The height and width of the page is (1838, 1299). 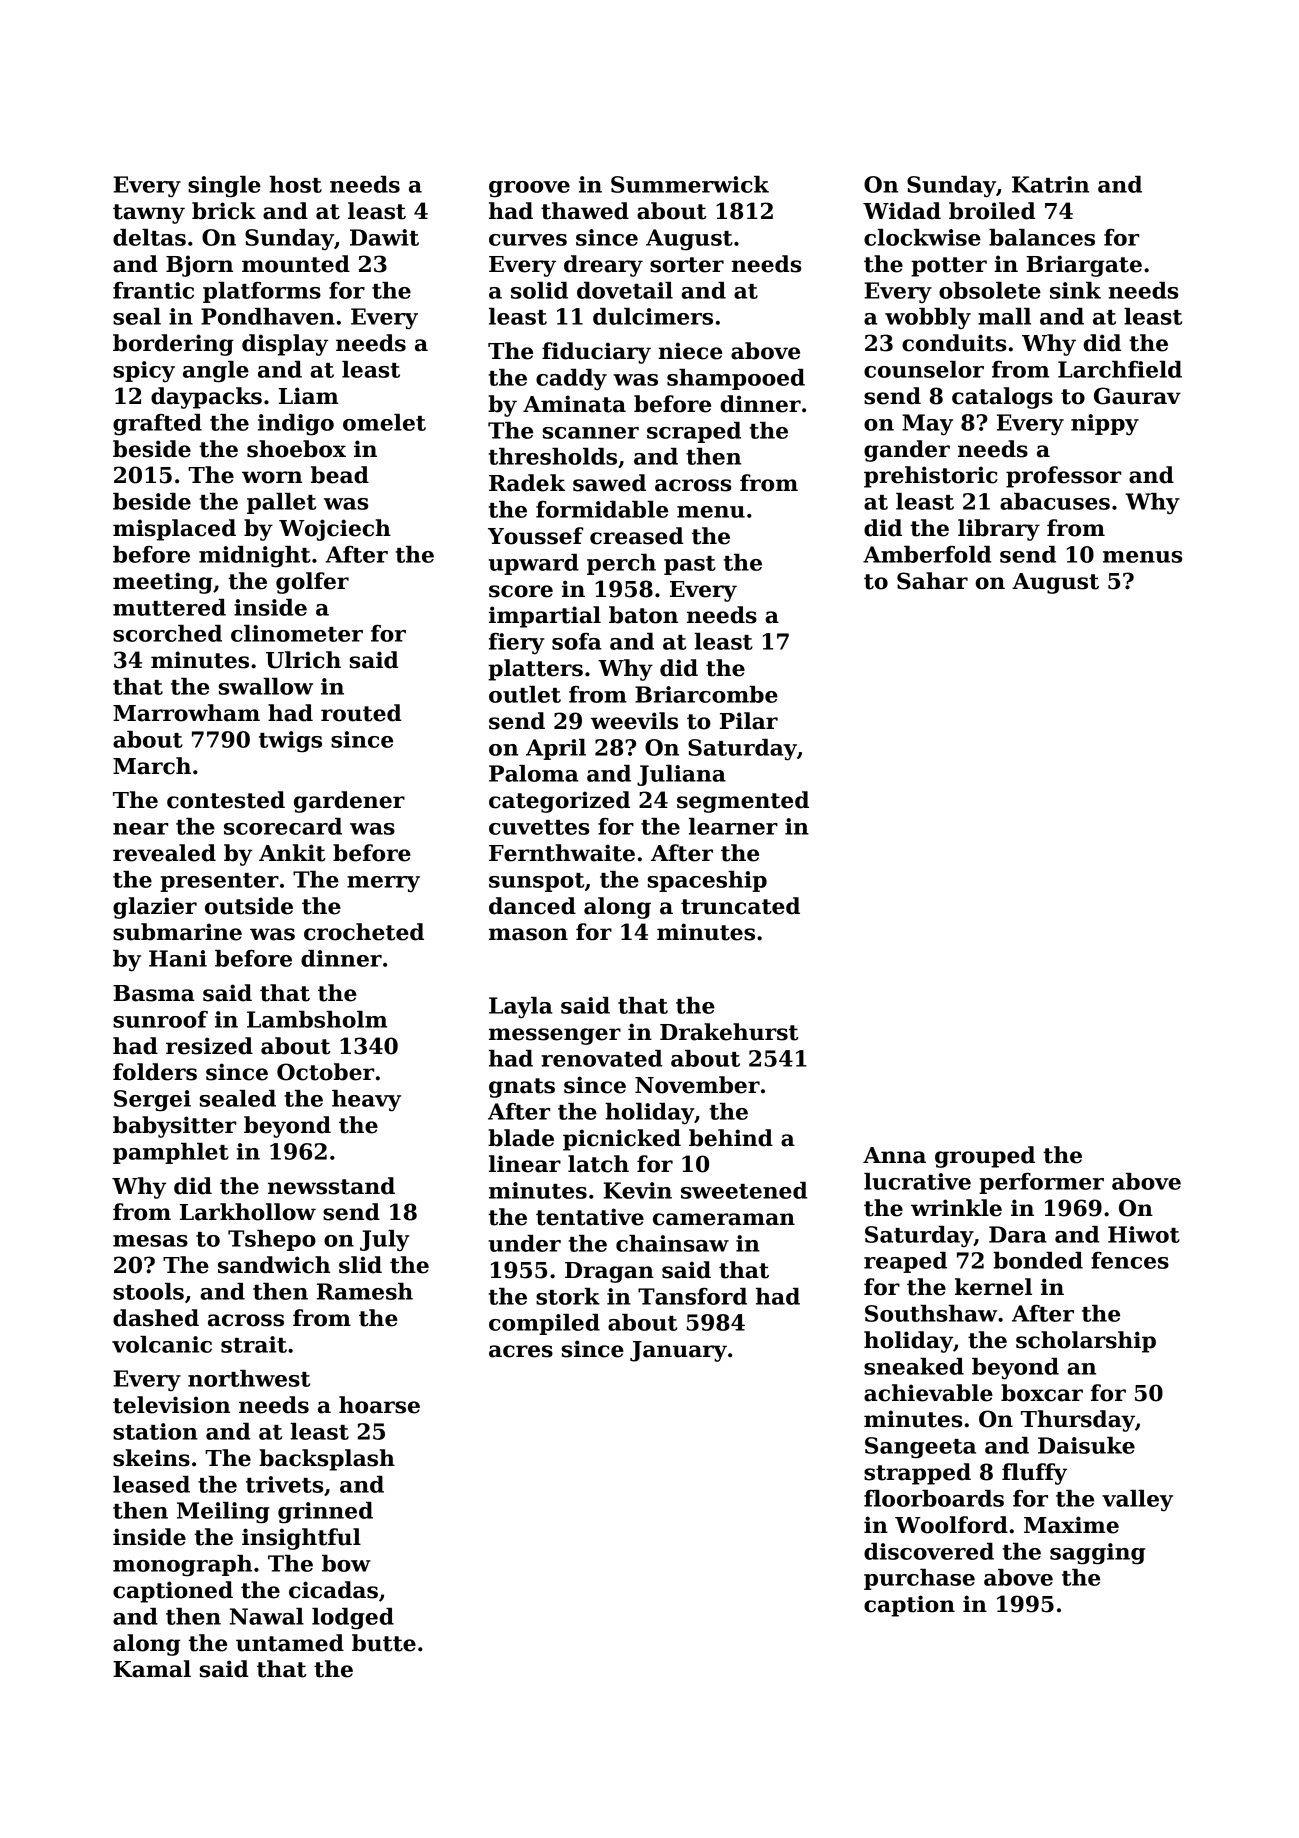 What do you see at coordinates (186, 713) in the page?
I see `Marrowham` at bounding box center [186, 713].
